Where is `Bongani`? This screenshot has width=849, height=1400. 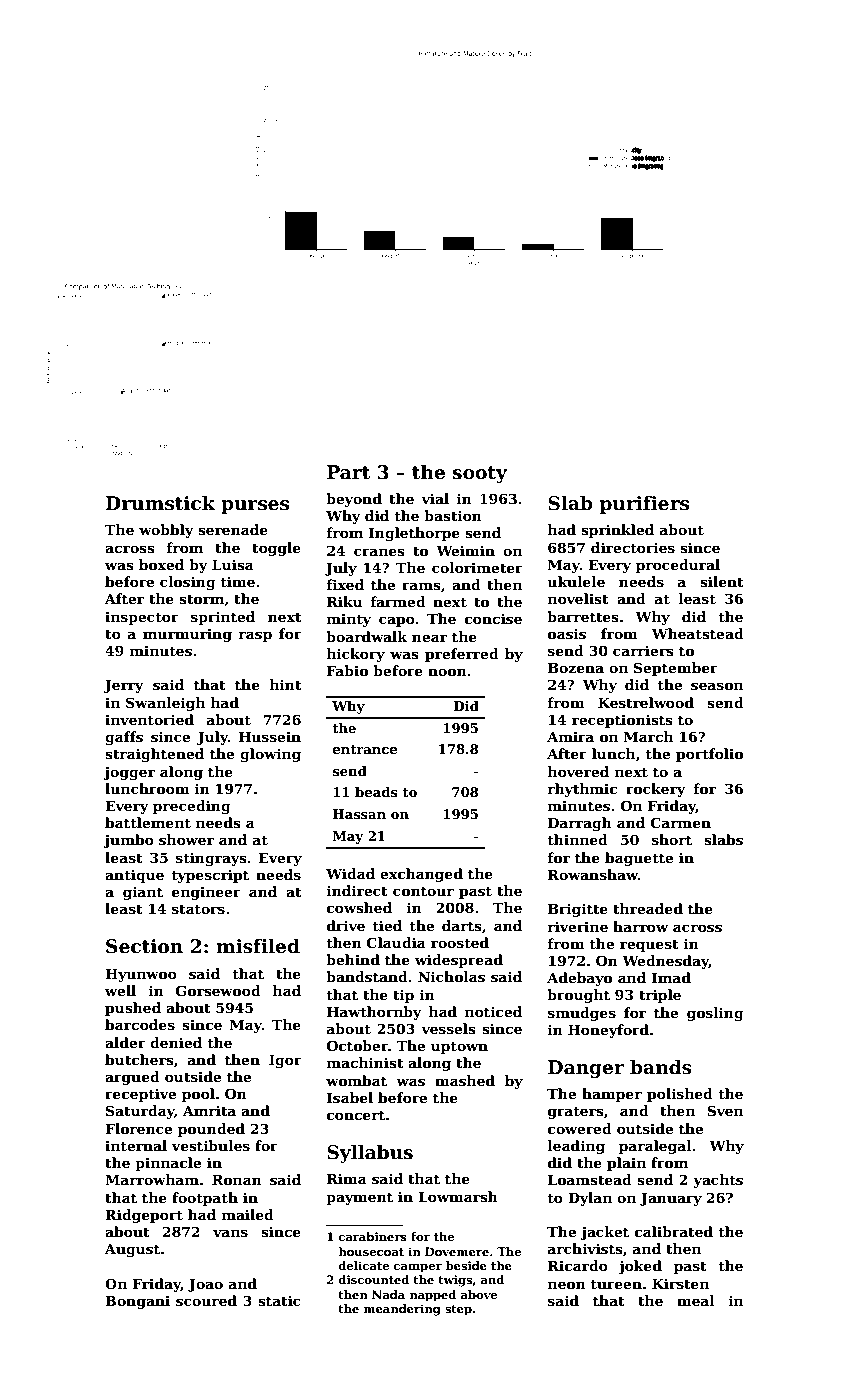
Bongani is located at coordinates (137, 1302).
